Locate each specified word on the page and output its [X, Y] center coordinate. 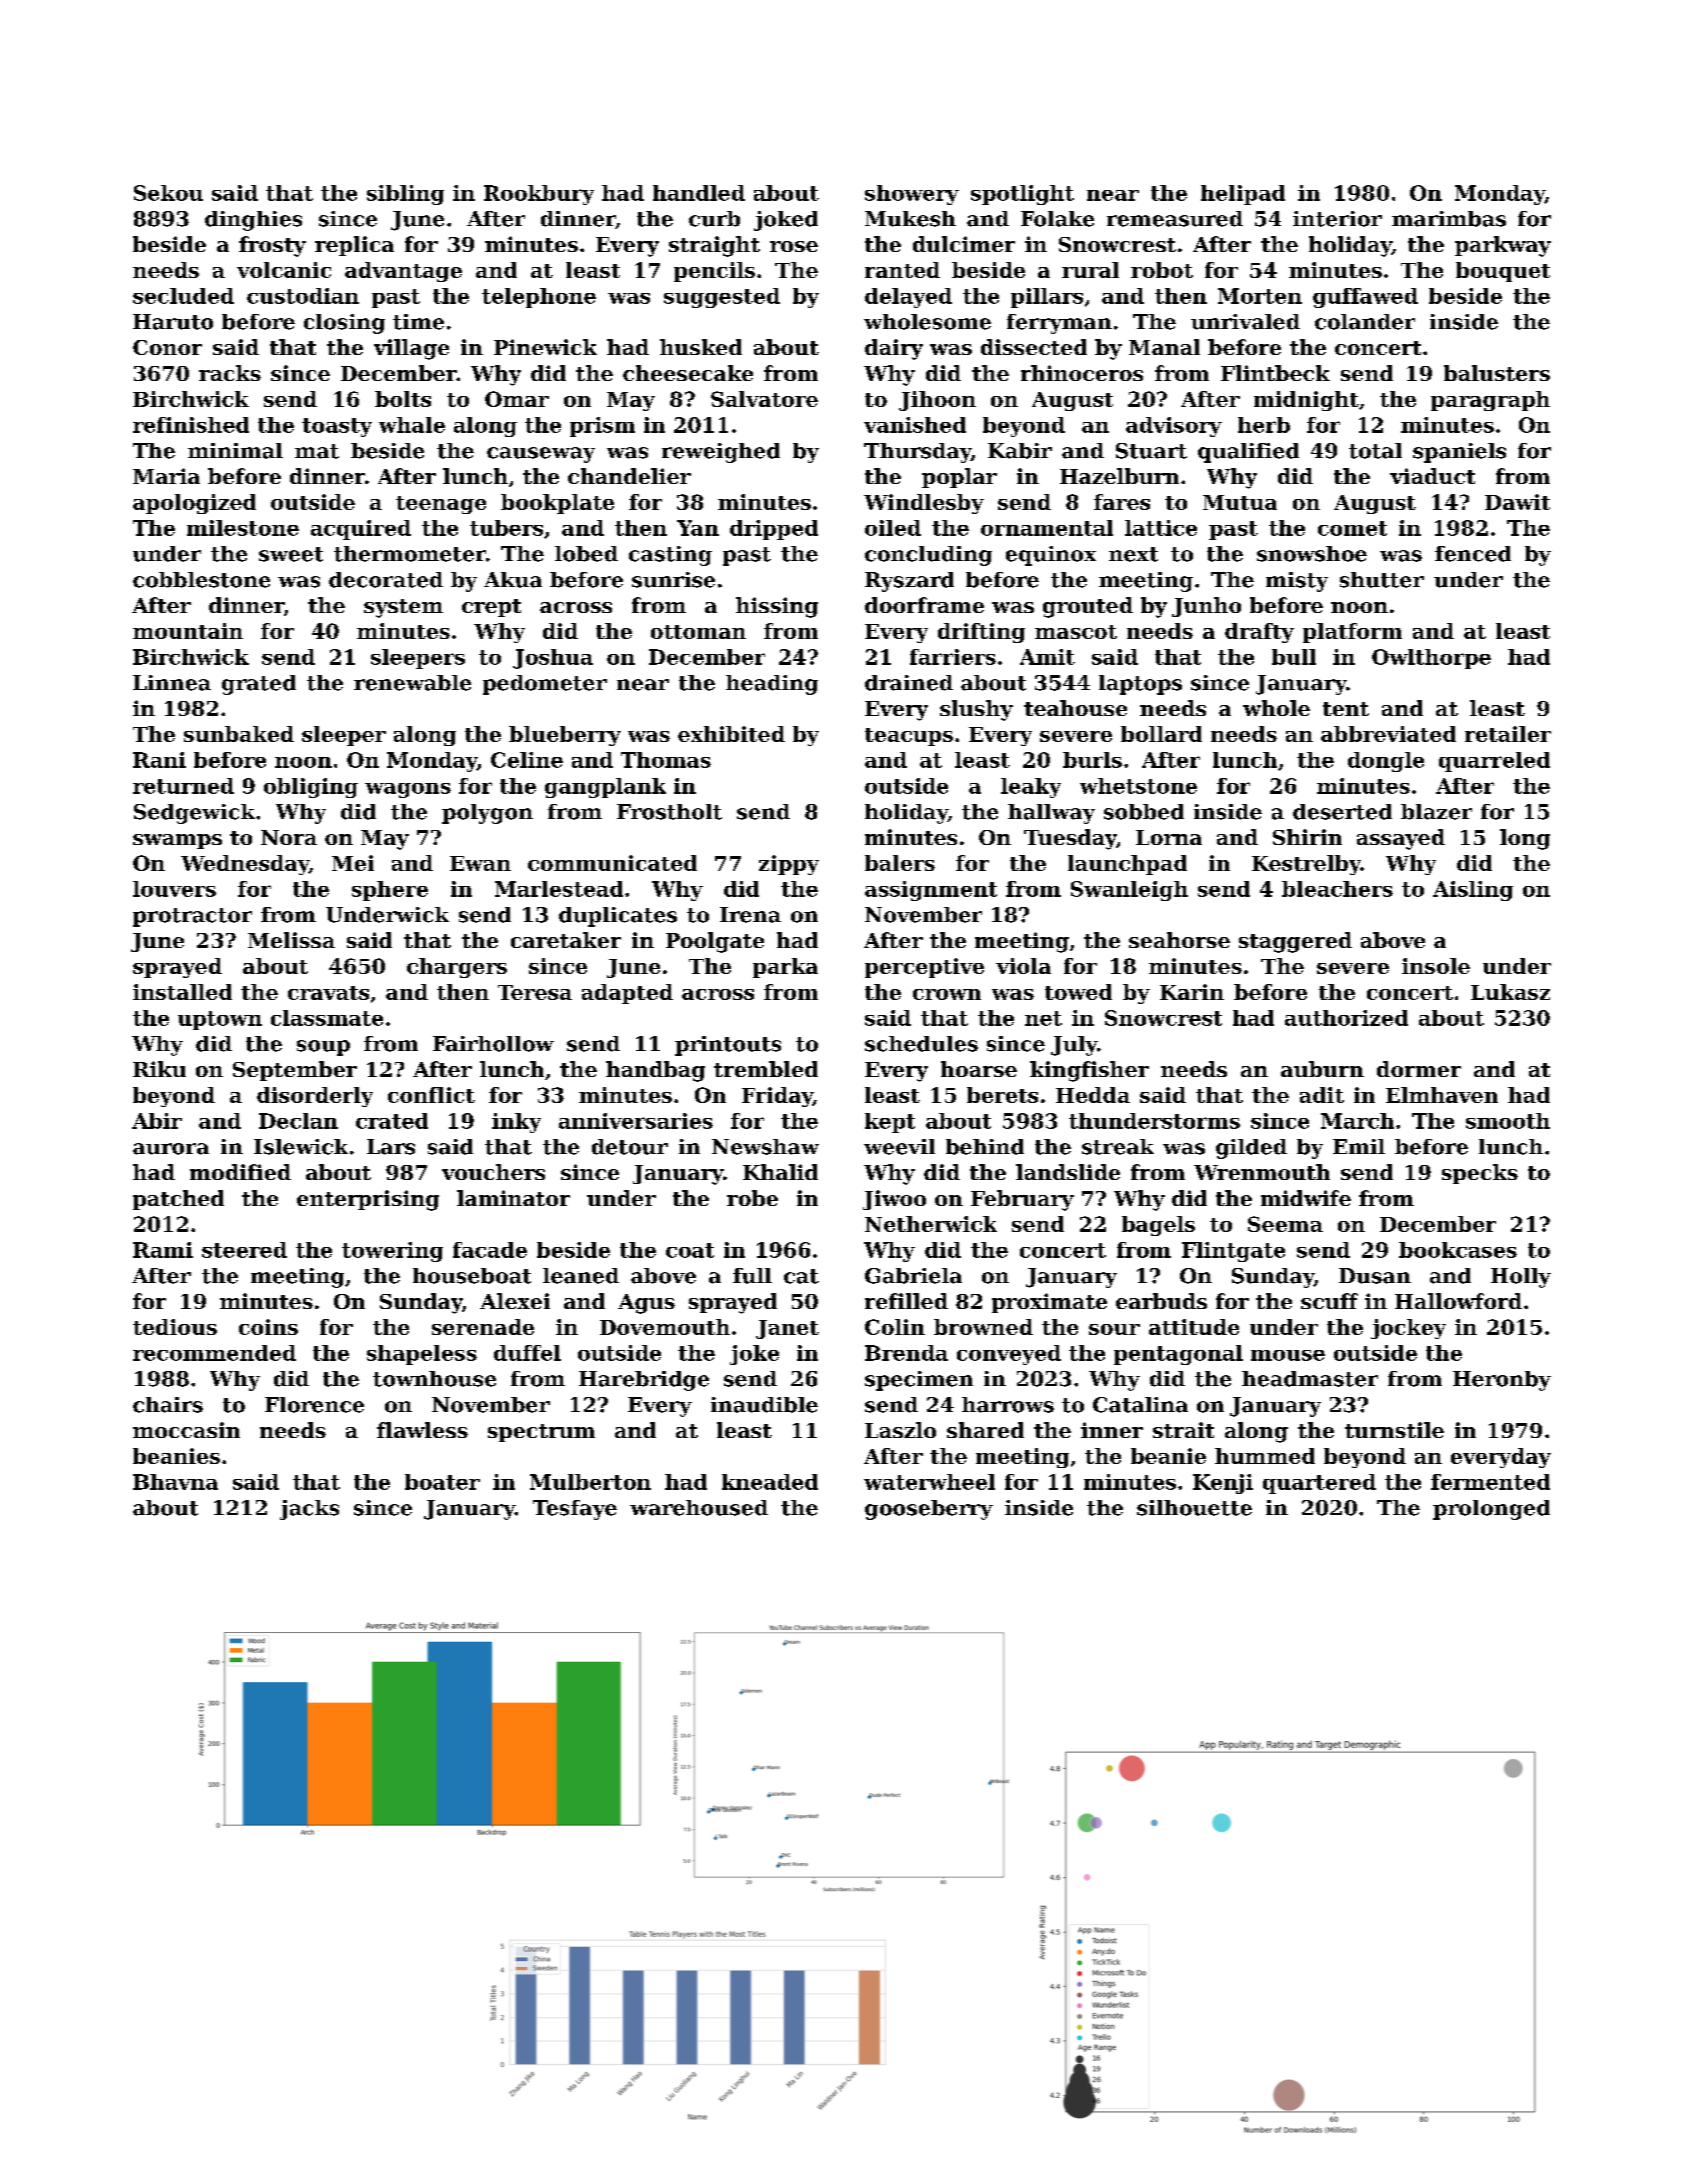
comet [1352, 528]
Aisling [1473, 891]
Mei [353, 863]
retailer [1508, 734]
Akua [513, 580]
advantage [403, 272]
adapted [627, 994]
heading [772, 685]
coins [268, 1327]
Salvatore [764, 399]
